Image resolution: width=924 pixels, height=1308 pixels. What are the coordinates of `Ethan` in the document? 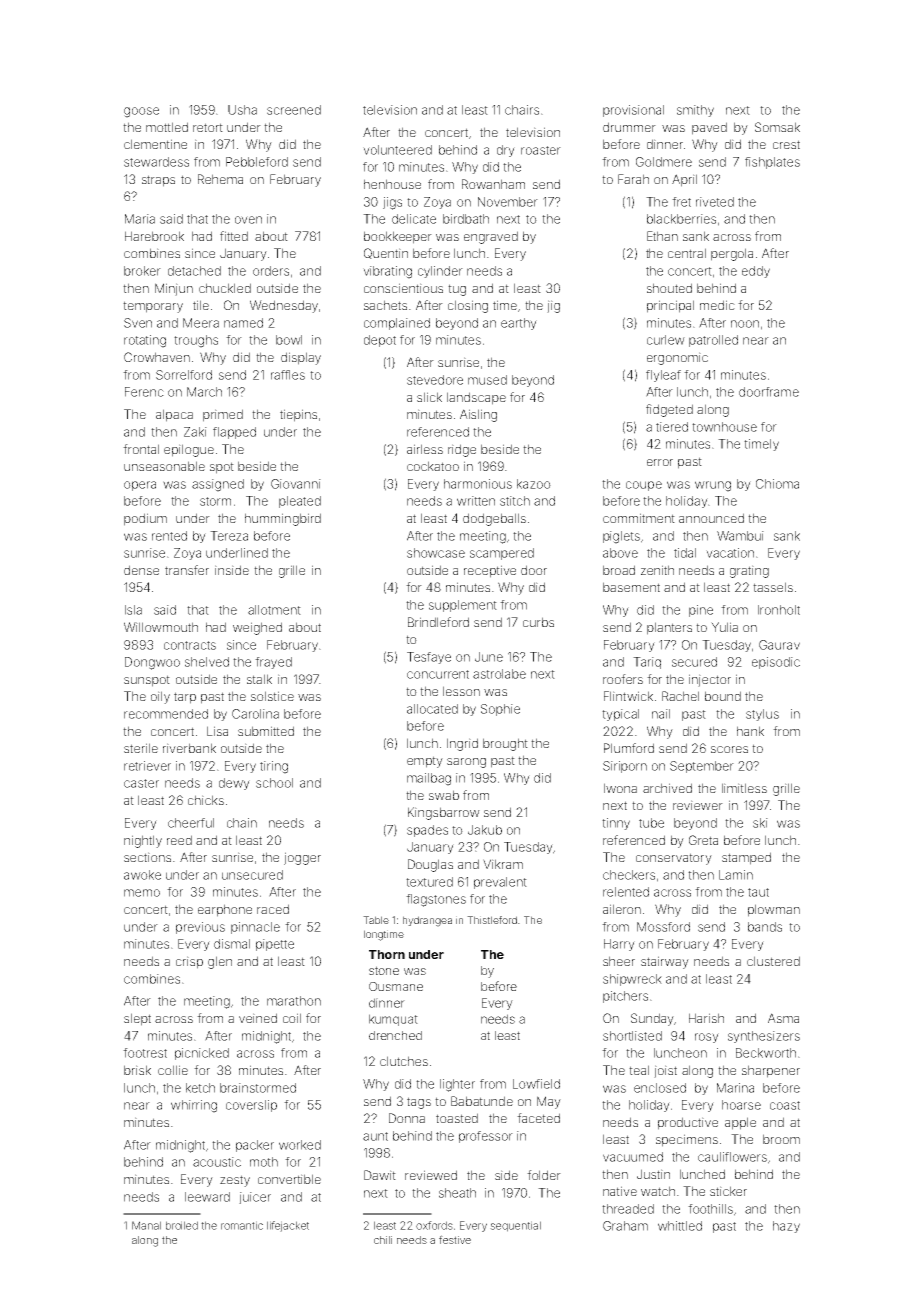 It's located at (662, 236).
